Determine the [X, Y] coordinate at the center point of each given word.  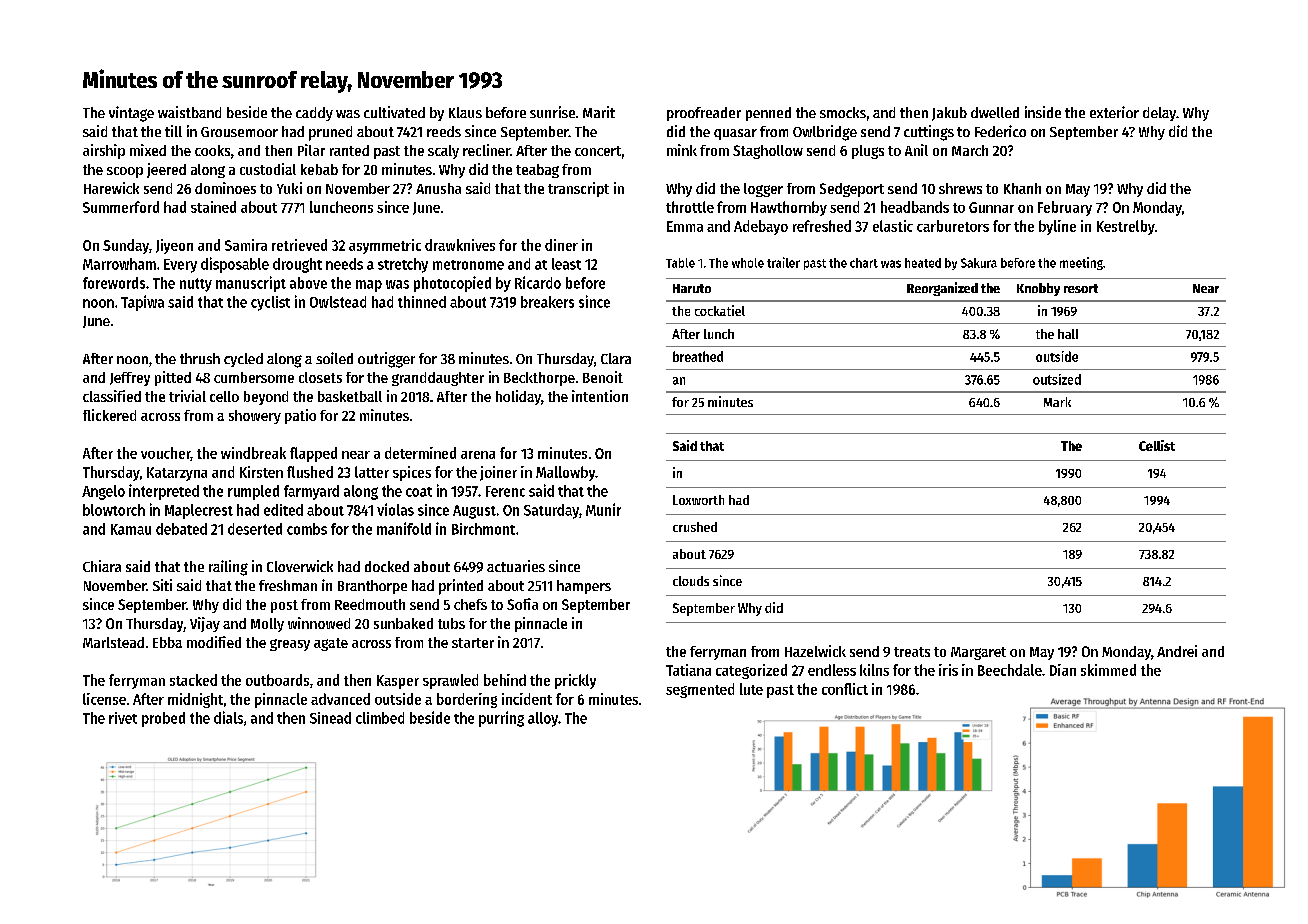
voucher [166, 454]
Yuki [289, 188]
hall [1068, 334]
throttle [690, 207]
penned [768, 114]
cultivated [394, 112]
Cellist [1157, 445]
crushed [695, 527]
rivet [123, 718]
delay [1159, 114]
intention [600, 396]
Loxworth [698, 500]
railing [228, 568]
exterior [1114, 112]
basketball [350, 396]
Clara [616, 358]
